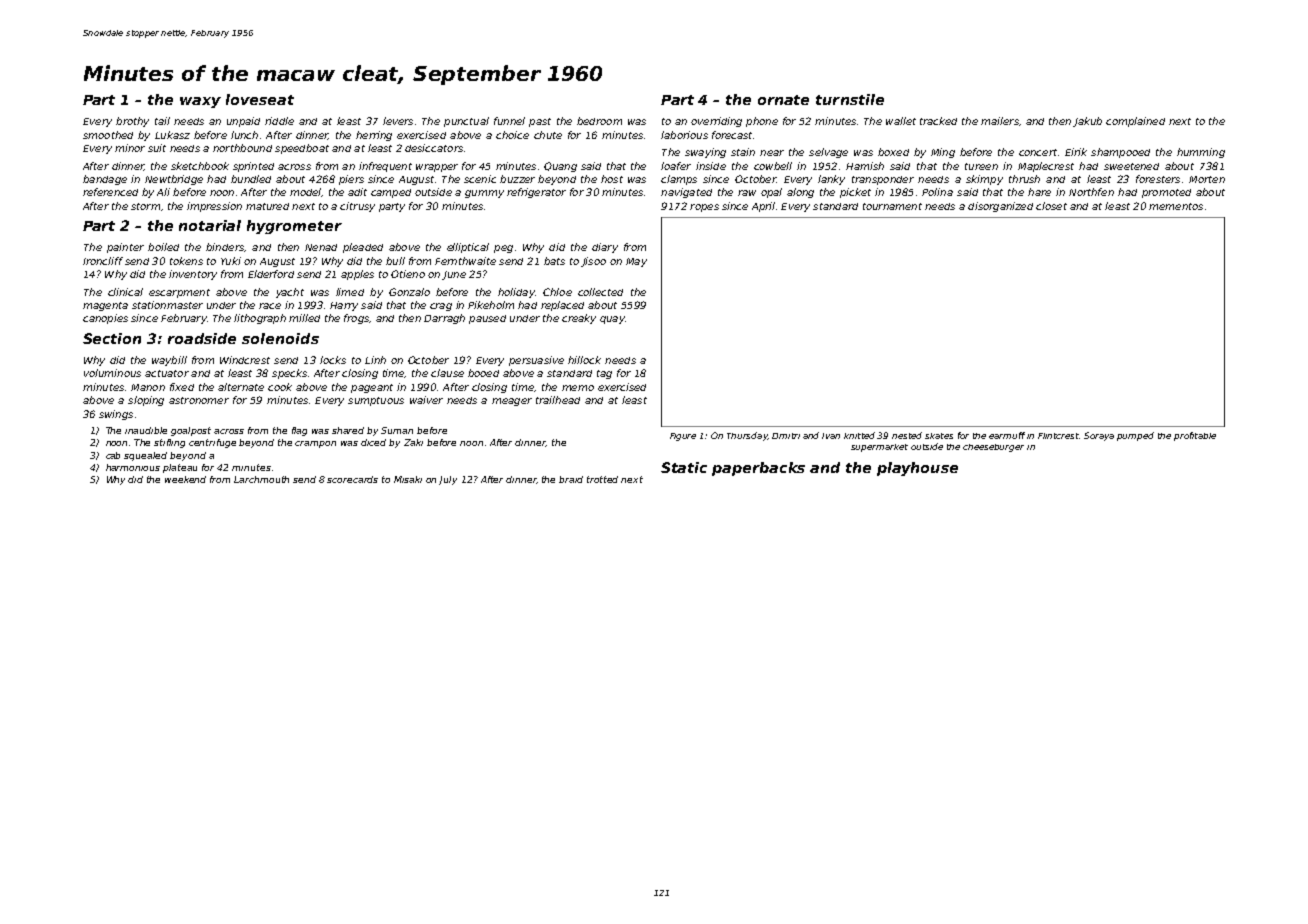 The width and height of the screenshot is (1308, 924). What do you see at coordinates (783, 100) in the screenshot?
I see `ornate` at bounding box center [783, 100].
